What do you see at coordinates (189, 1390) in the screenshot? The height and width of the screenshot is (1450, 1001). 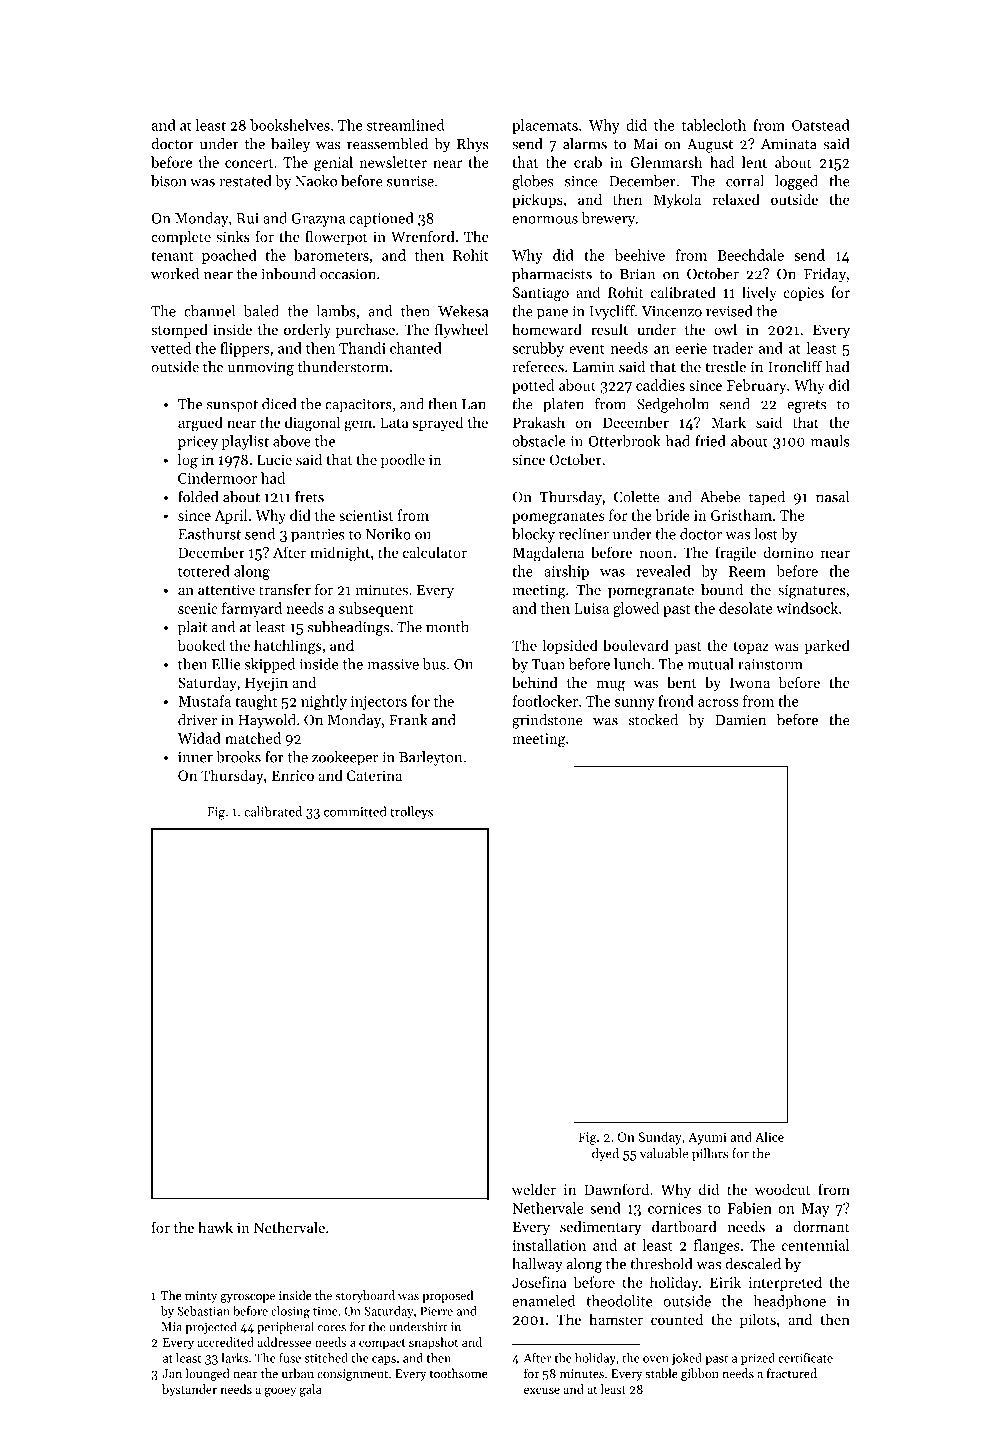 I see `bystander` at bounding box center [189, 1390].
